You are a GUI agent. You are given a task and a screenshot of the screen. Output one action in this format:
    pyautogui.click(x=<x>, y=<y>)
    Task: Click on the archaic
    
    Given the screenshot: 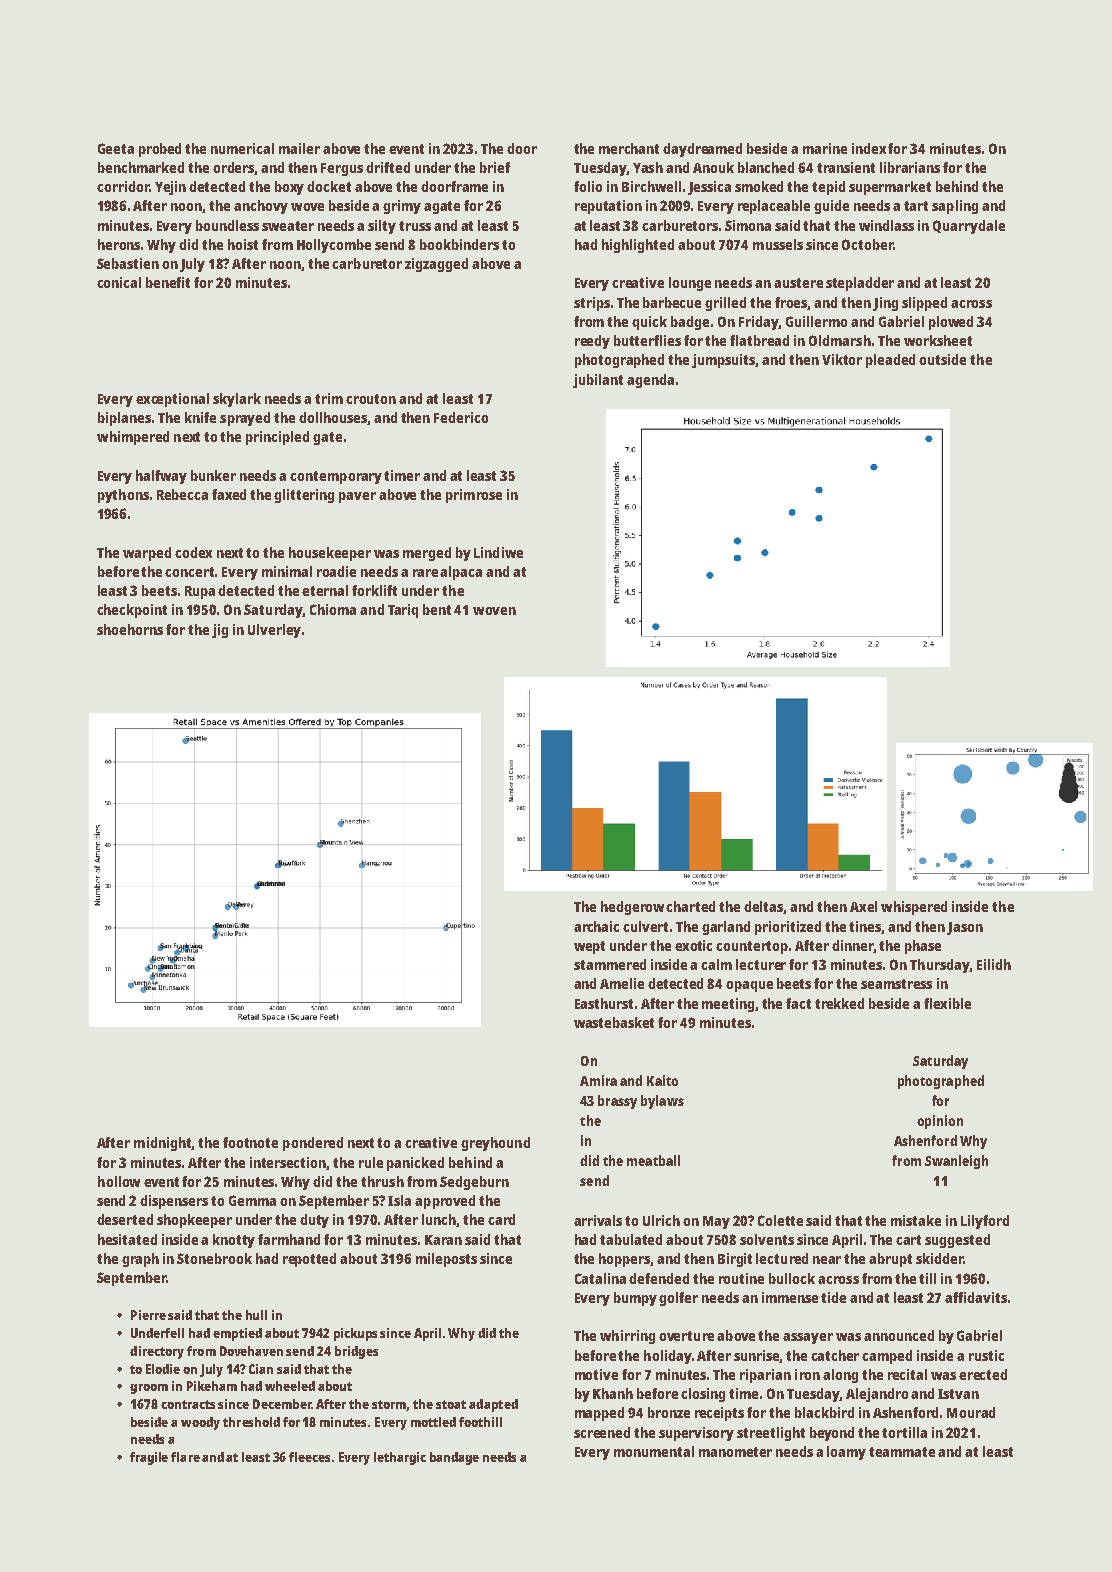 What is the action you would take?
    pyautogui.click(x=596, y=926)
